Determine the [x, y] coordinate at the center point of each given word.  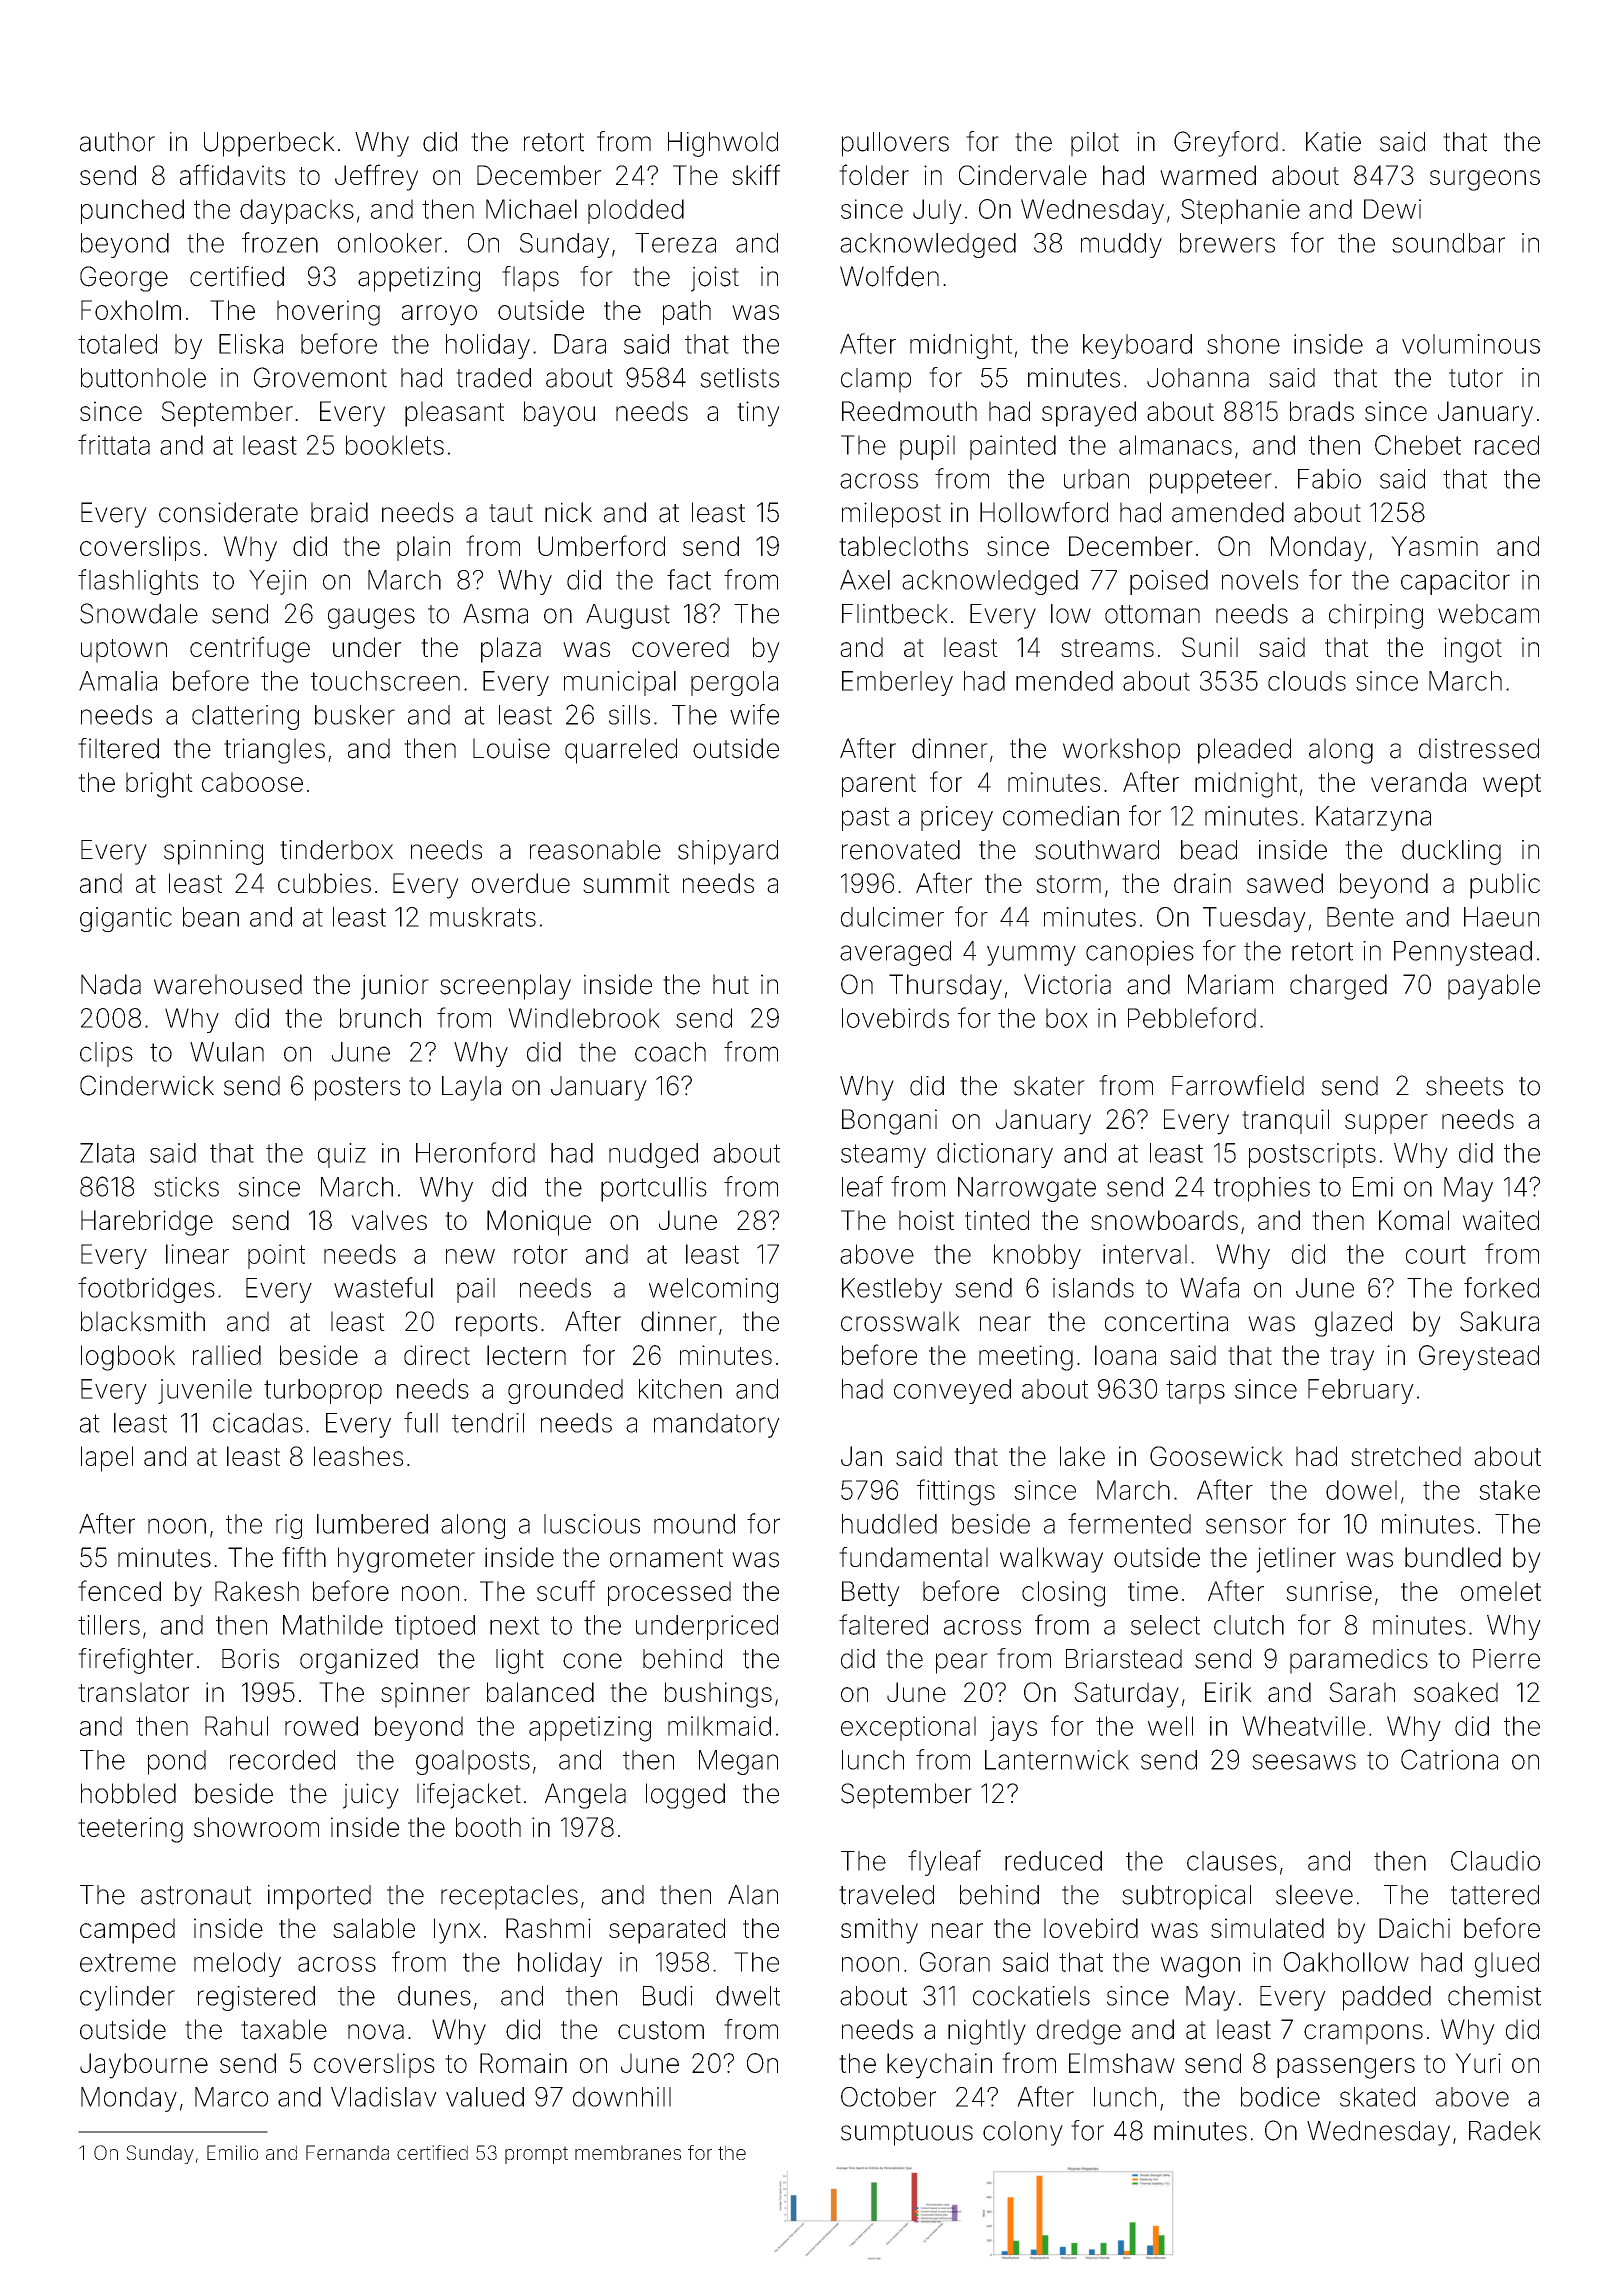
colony [1023, 2133]
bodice [1280, 2097]
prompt [536, 2155]
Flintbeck [895, 614]
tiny [758, 414]
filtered [118, 748]
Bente [1360, 917]
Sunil [1210, 647]
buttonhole [143, 378]
